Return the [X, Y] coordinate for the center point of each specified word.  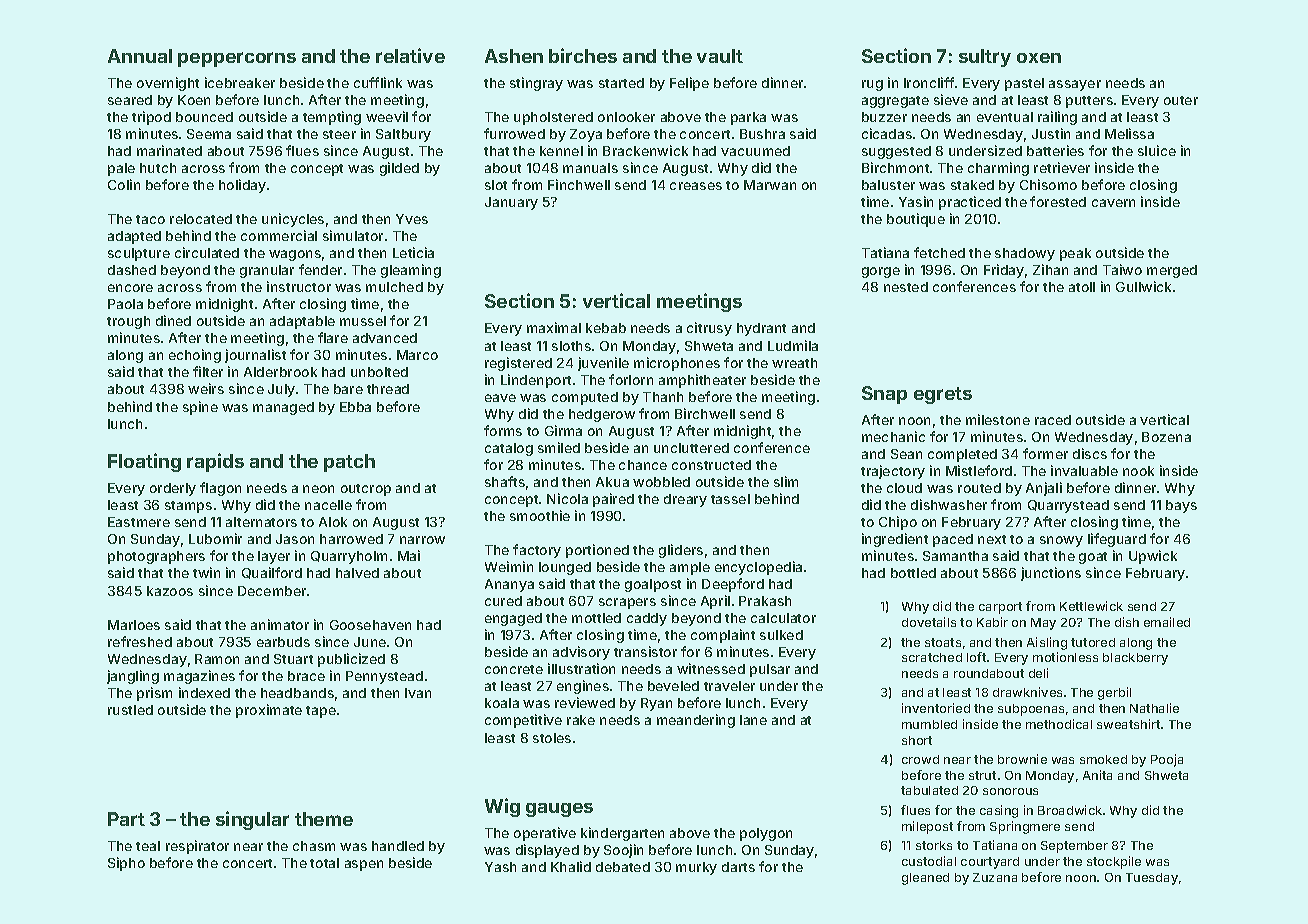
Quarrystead [1068, 506]
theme [324, 819]
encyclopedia [758, 568]
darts [738, 867]
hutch [158, 168]
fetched [939, 252]
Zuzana [995, 877]
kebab [606, 328]
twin [206, 572]
